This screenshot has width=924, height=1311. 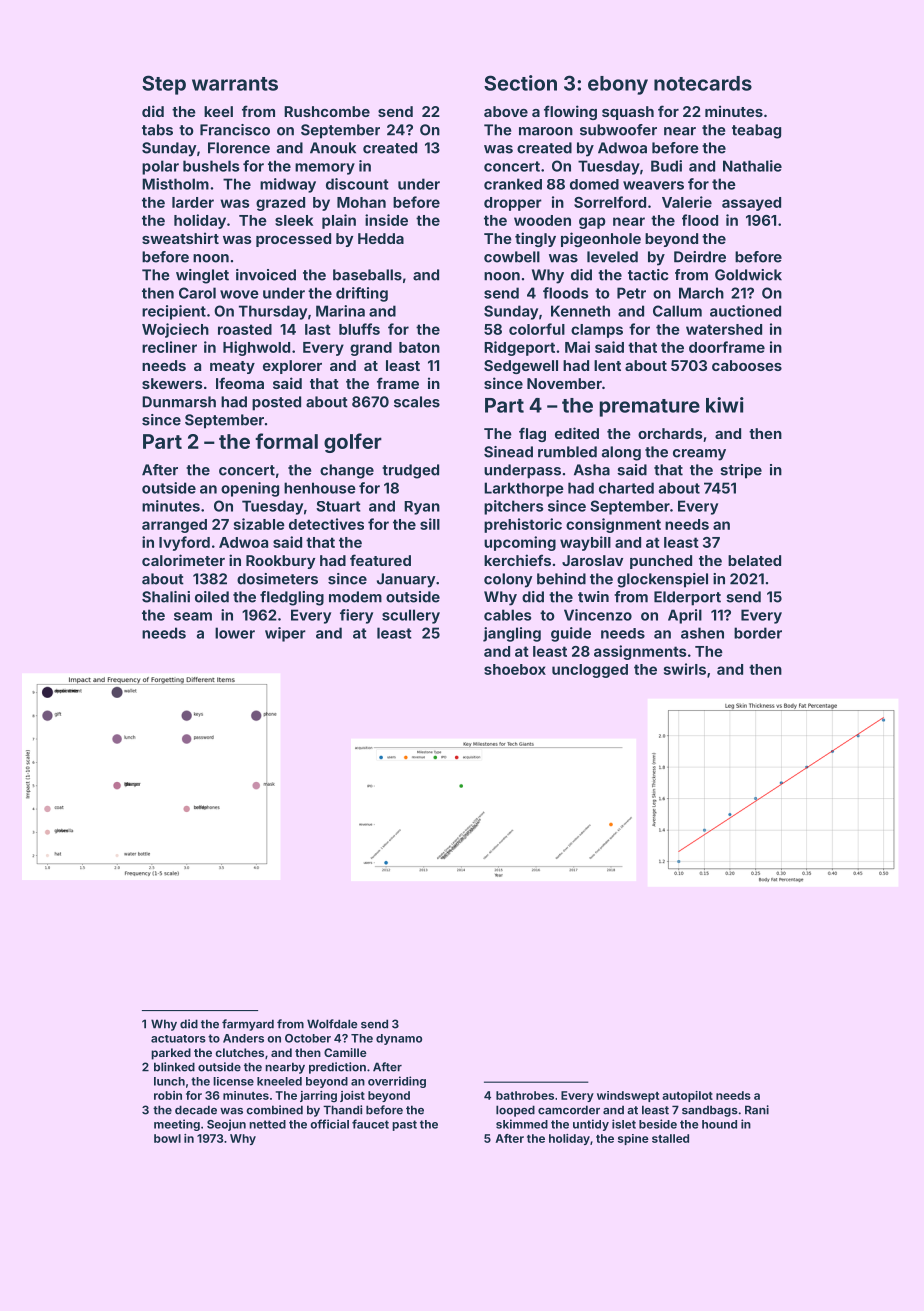 What do you see at coordinates (293, 240) in the screenshot?
I see `processed` at bounding box center [293, 240].
